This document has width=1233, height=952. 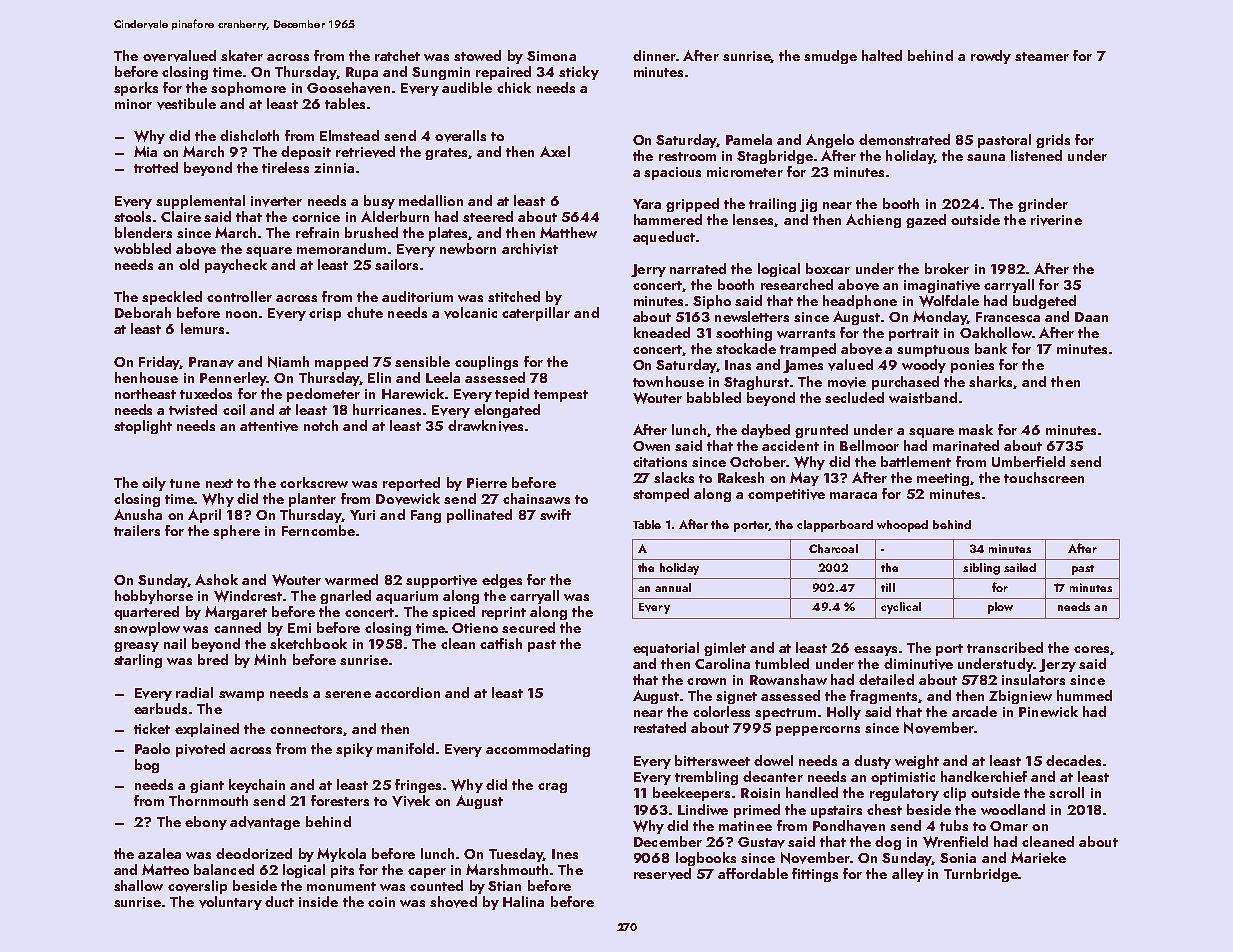 I want to click on stoplight, so click(x=143, y=427).
